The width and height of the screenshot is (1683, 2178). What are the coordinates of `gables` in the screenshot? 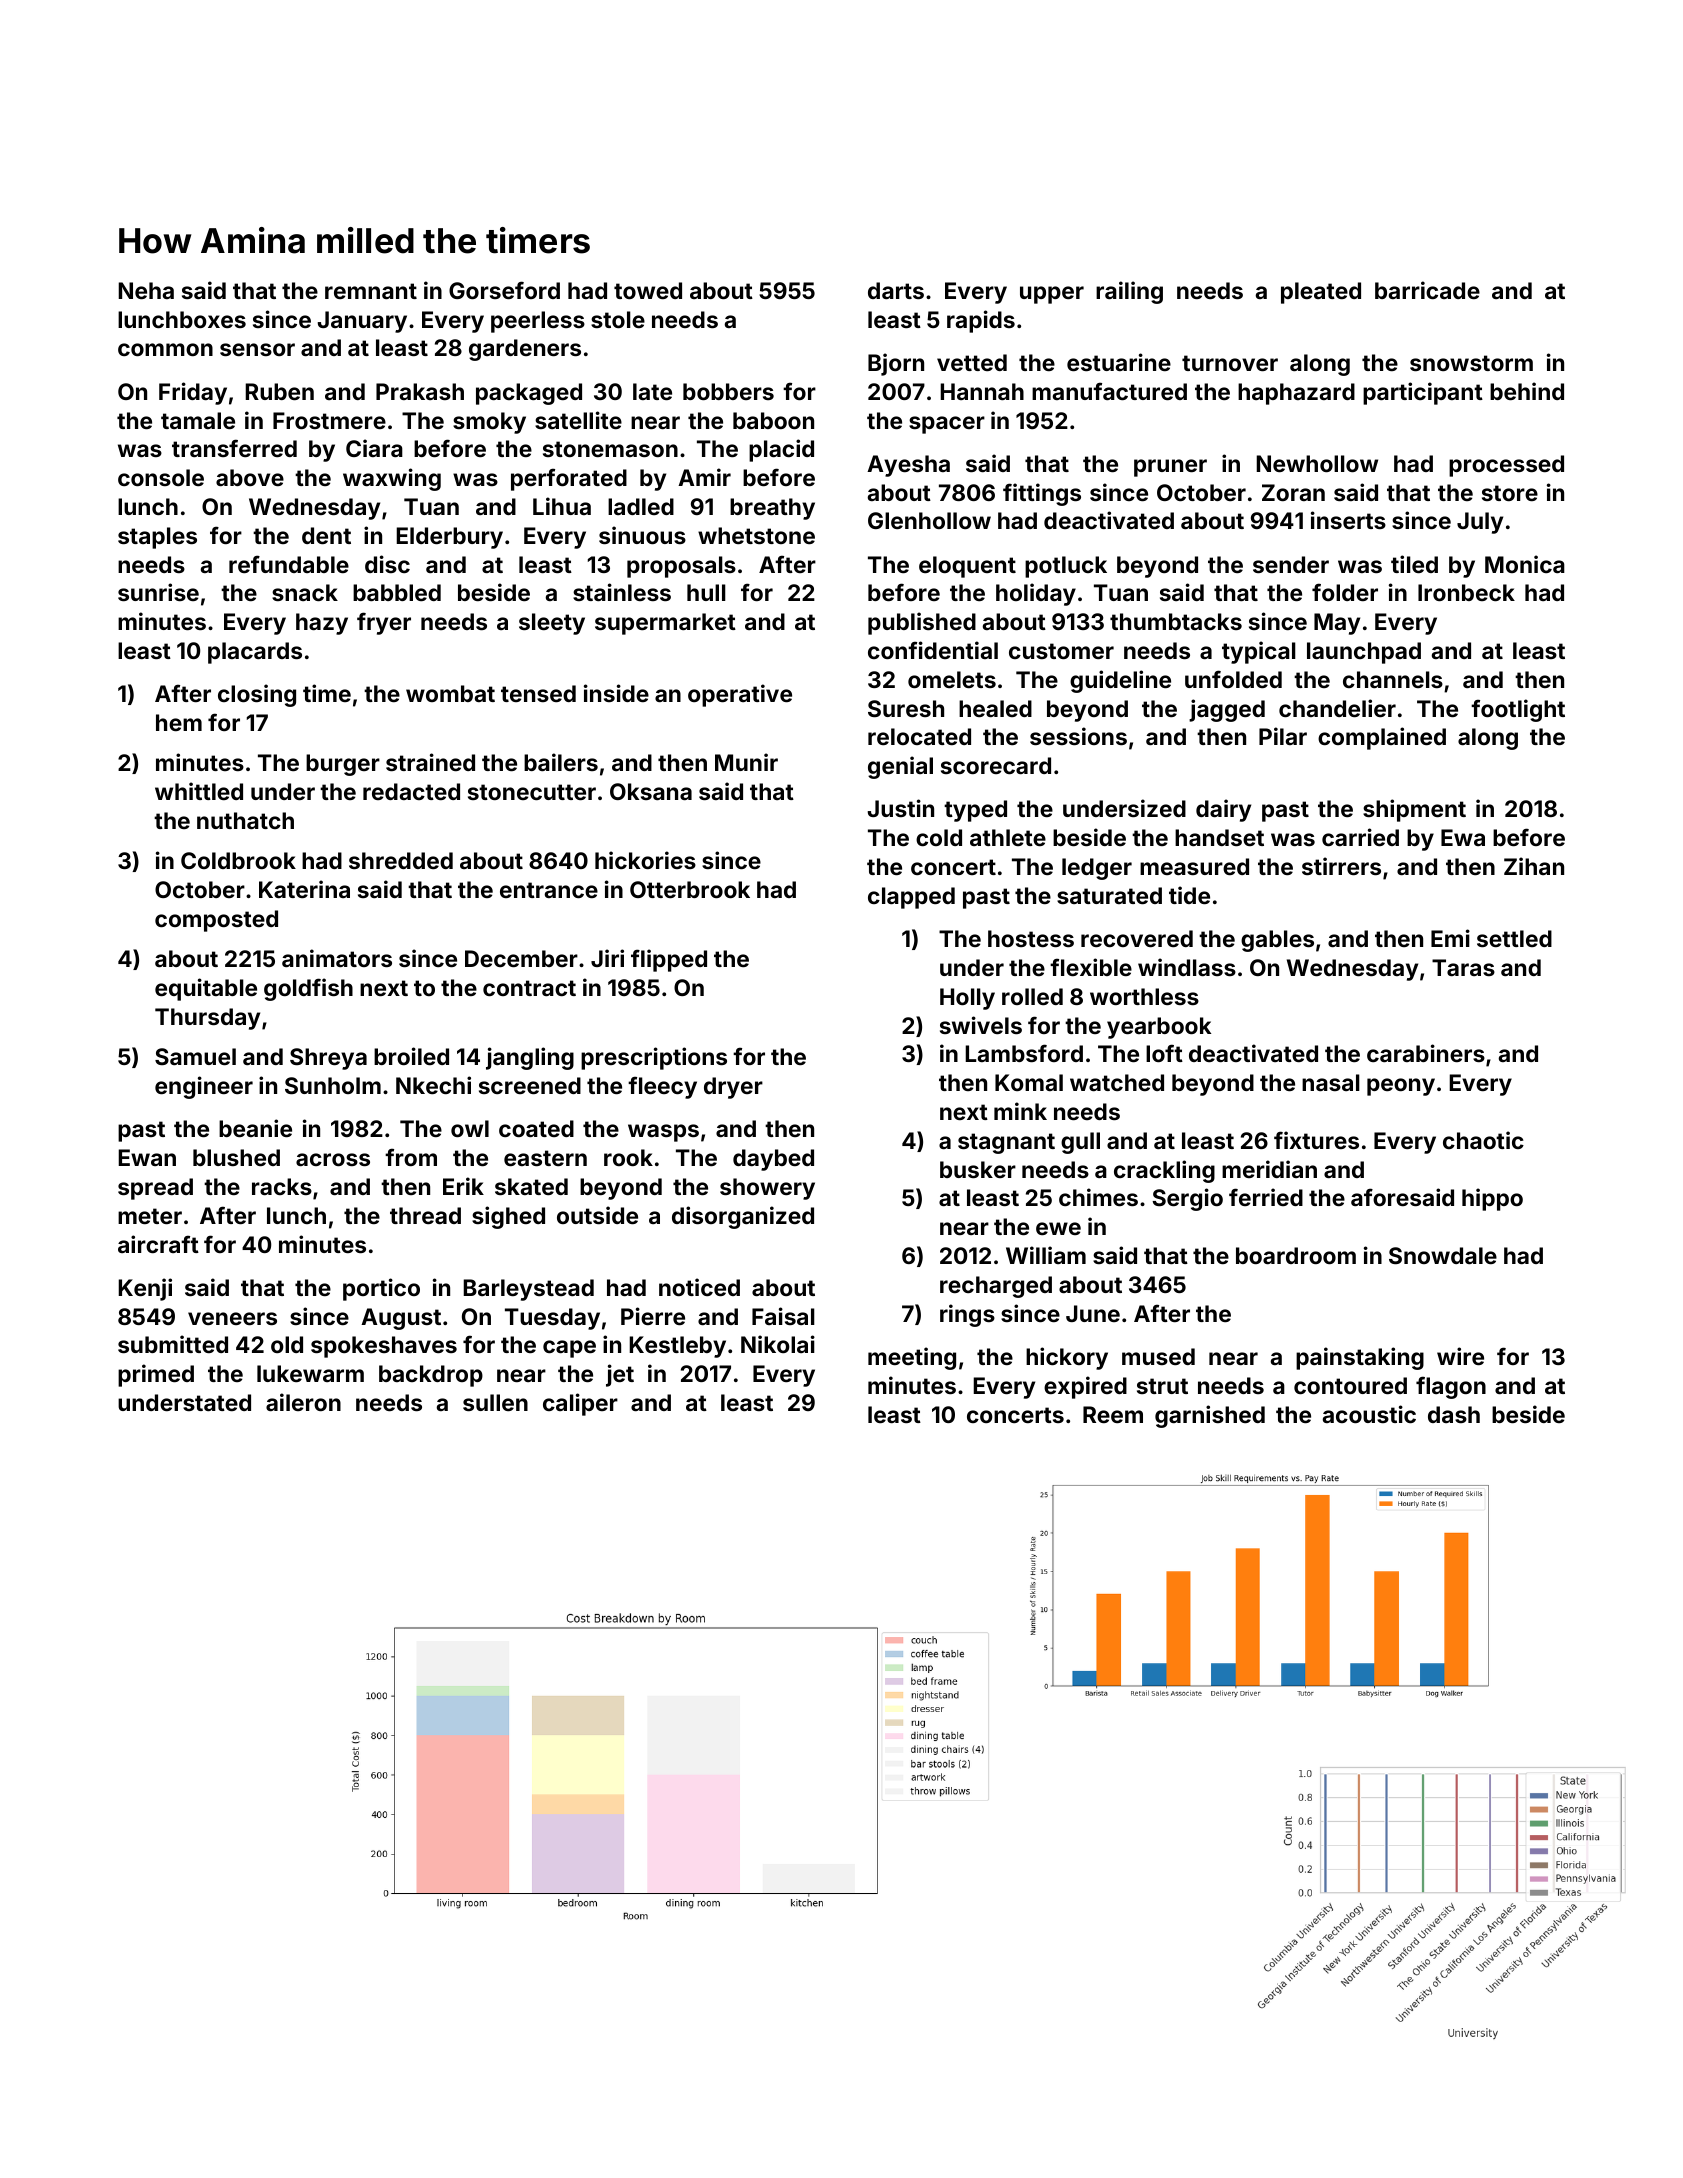 It's located at (1277, 941).
